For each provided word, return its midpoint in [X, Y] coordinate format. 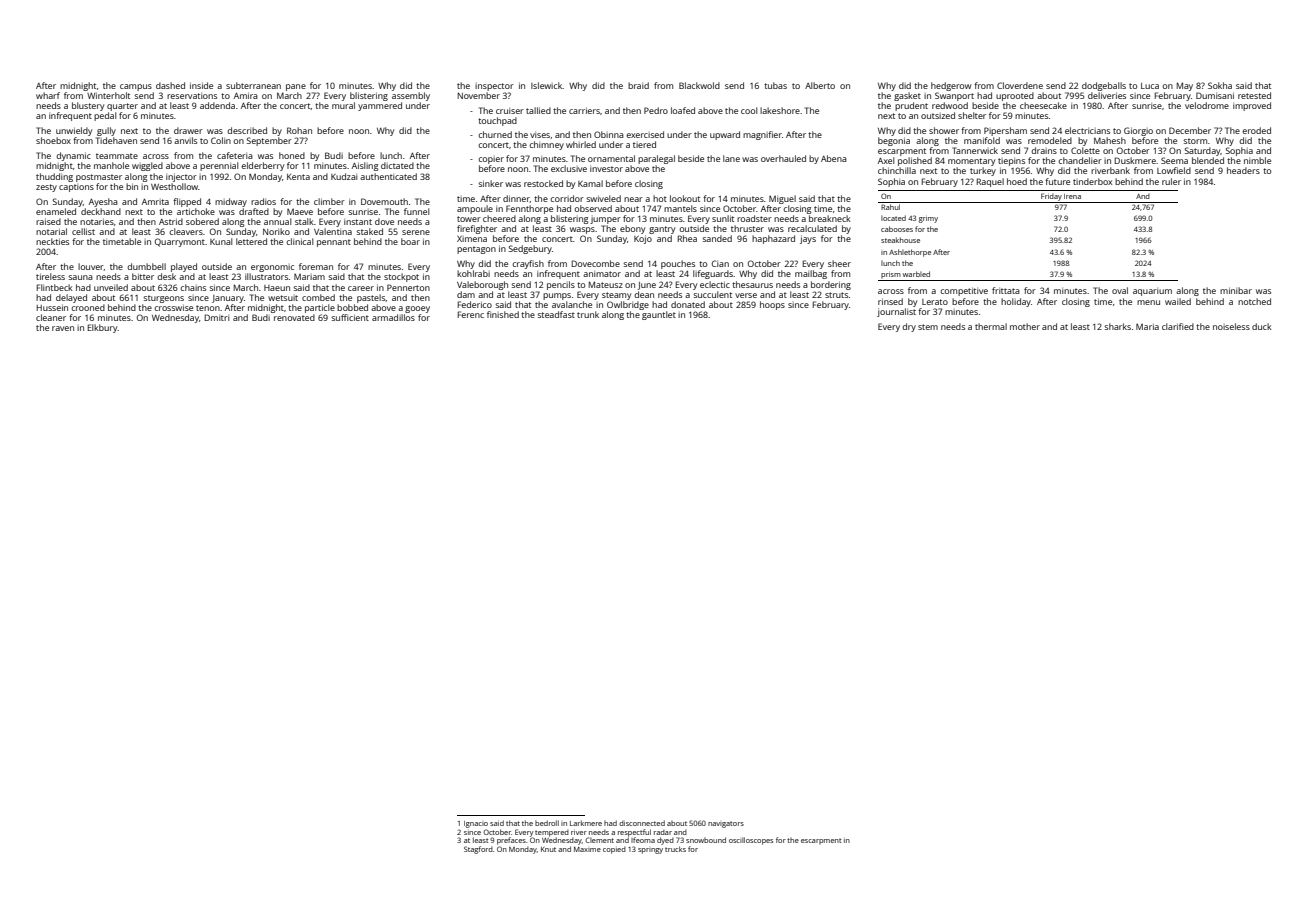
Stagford [478, 850]
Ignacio [476, 824]
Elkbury [103, 328]
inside [201, 85]
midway [231, 202]
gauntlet [659, 315]
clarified [1178, 326]
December [1190, 130]
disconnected [642, 823]
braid [638, 85]
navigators [726, 824]
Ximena [472, 239]
